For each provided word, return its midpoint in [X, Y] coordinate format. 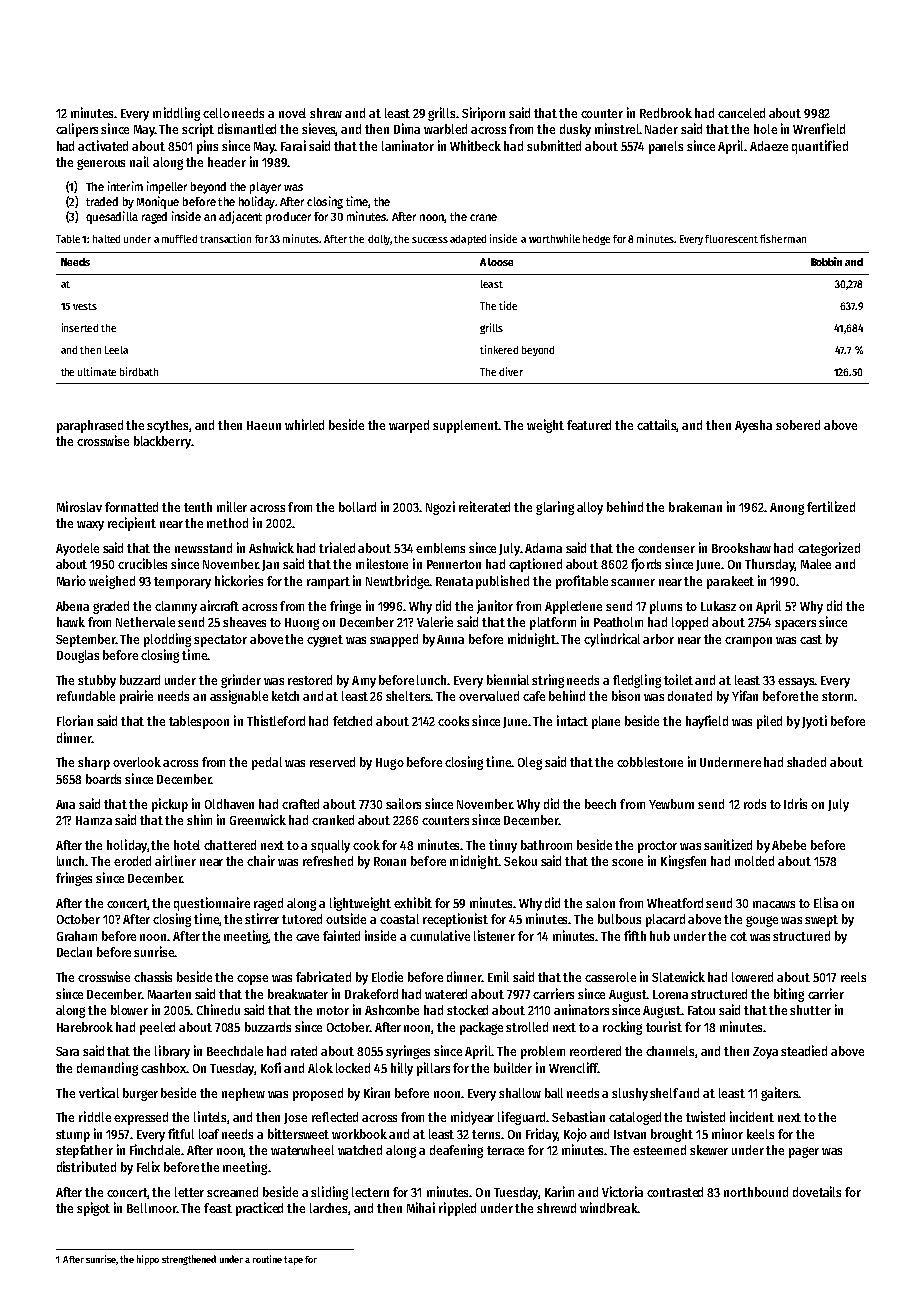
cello [216, 113]
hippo [148, 1260]
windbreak [608, 1207]
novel [292, 113]
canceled [741, 113]
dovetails [817, 1191]
